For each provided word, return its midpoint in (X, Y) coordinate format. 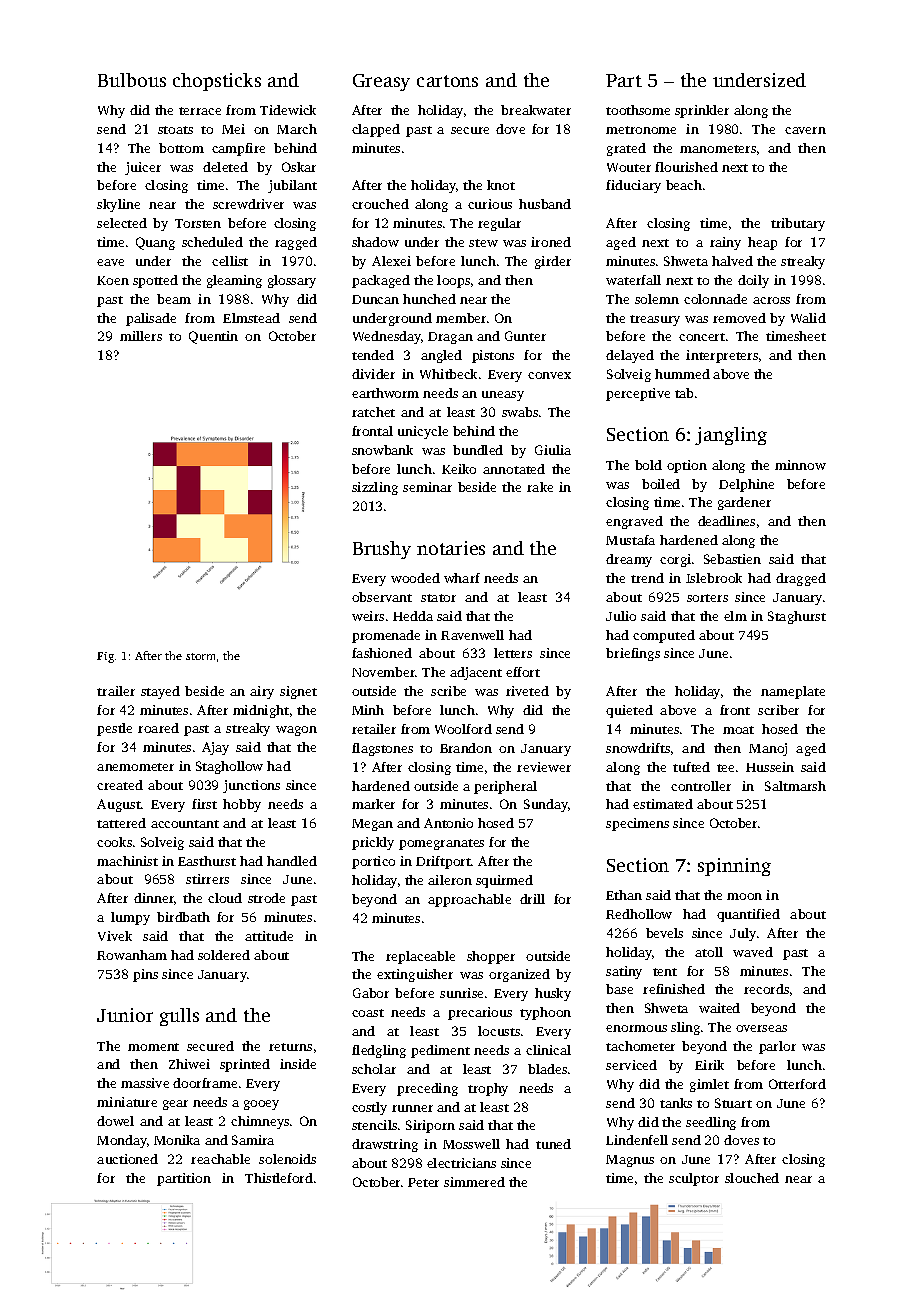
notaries (451, 548)
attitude (269, 936)
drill (532, 899)
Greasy (381, 82)
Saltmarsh (795, 786)
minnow (800, 465)
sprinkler (702, 111)
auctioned (127, 1159)
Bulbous (132, 80)
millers (141, 336)
